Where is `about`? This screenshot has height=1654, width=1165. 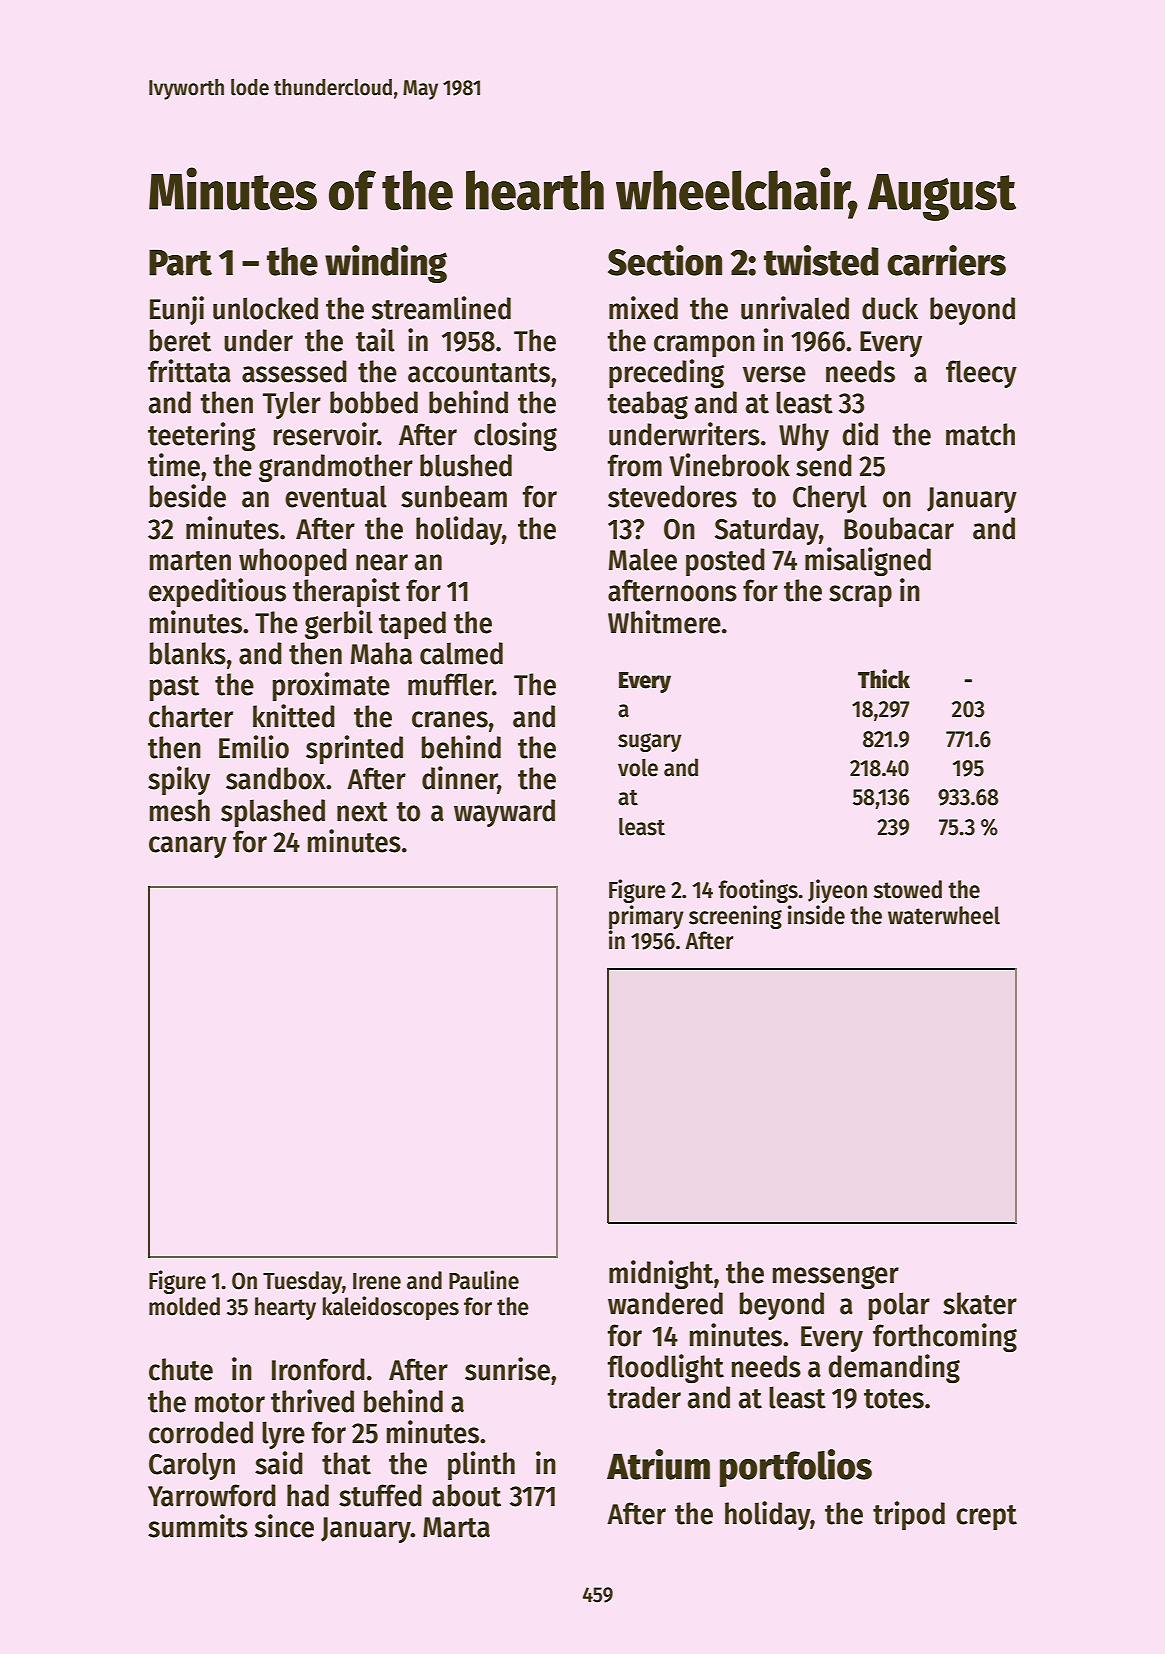
about is located at coordinates (466, 1495).
